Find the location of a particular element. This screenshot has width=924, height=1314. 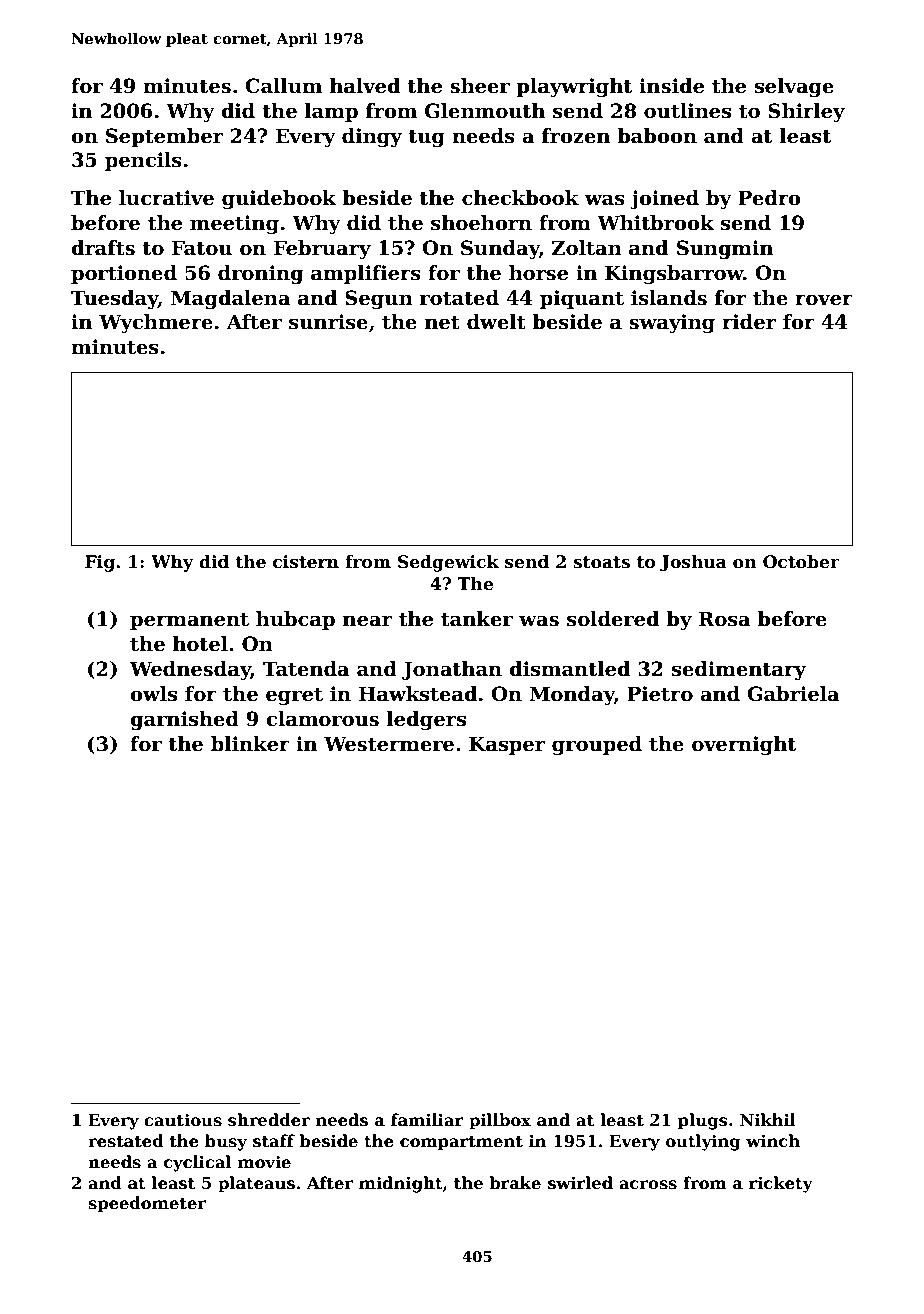

lamp is located at coordinates (331, 112).
